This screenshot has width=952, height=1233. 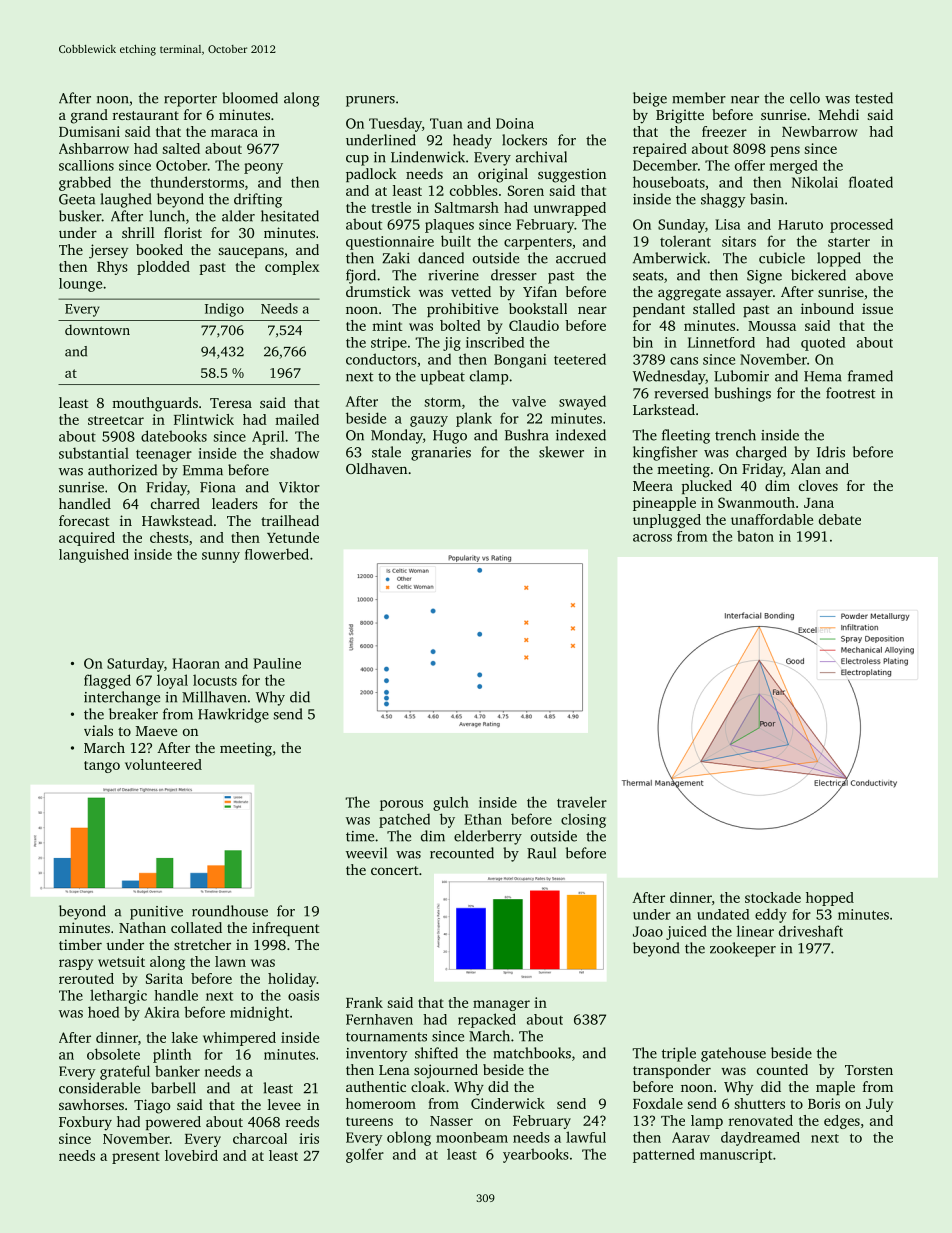 I want to click on bloomed, so click(x=250, y=98).
